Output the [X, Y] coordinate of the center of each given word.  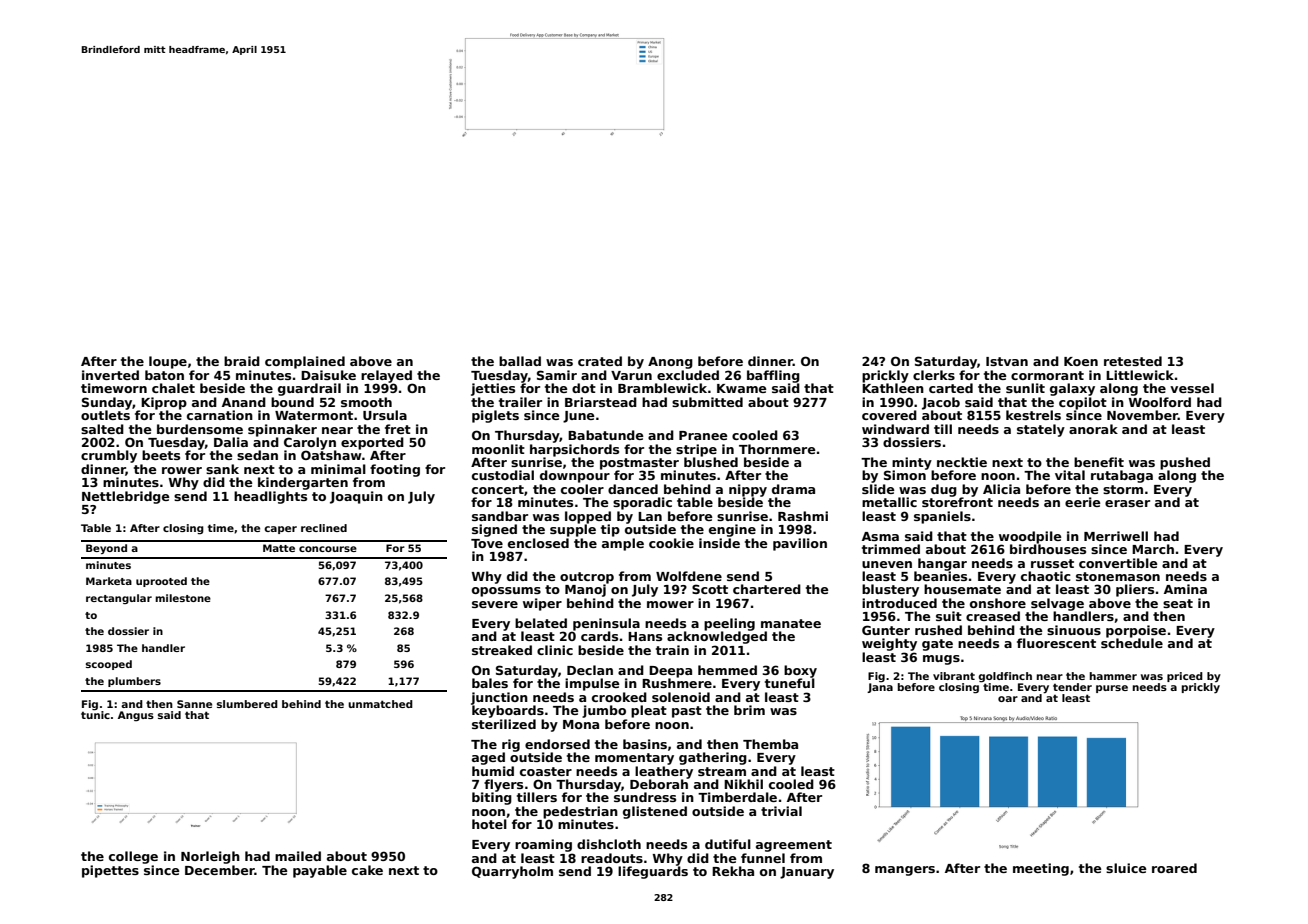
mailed [298, 856]
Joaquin [356, 497]
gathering [713, 758]
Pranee [703, 435]
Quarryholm [512, 872]
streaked [502, 650]
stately [1041, 430]
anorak [1093, 429]
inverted [110, 375]
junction [499, 698]
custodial [503, 475]
